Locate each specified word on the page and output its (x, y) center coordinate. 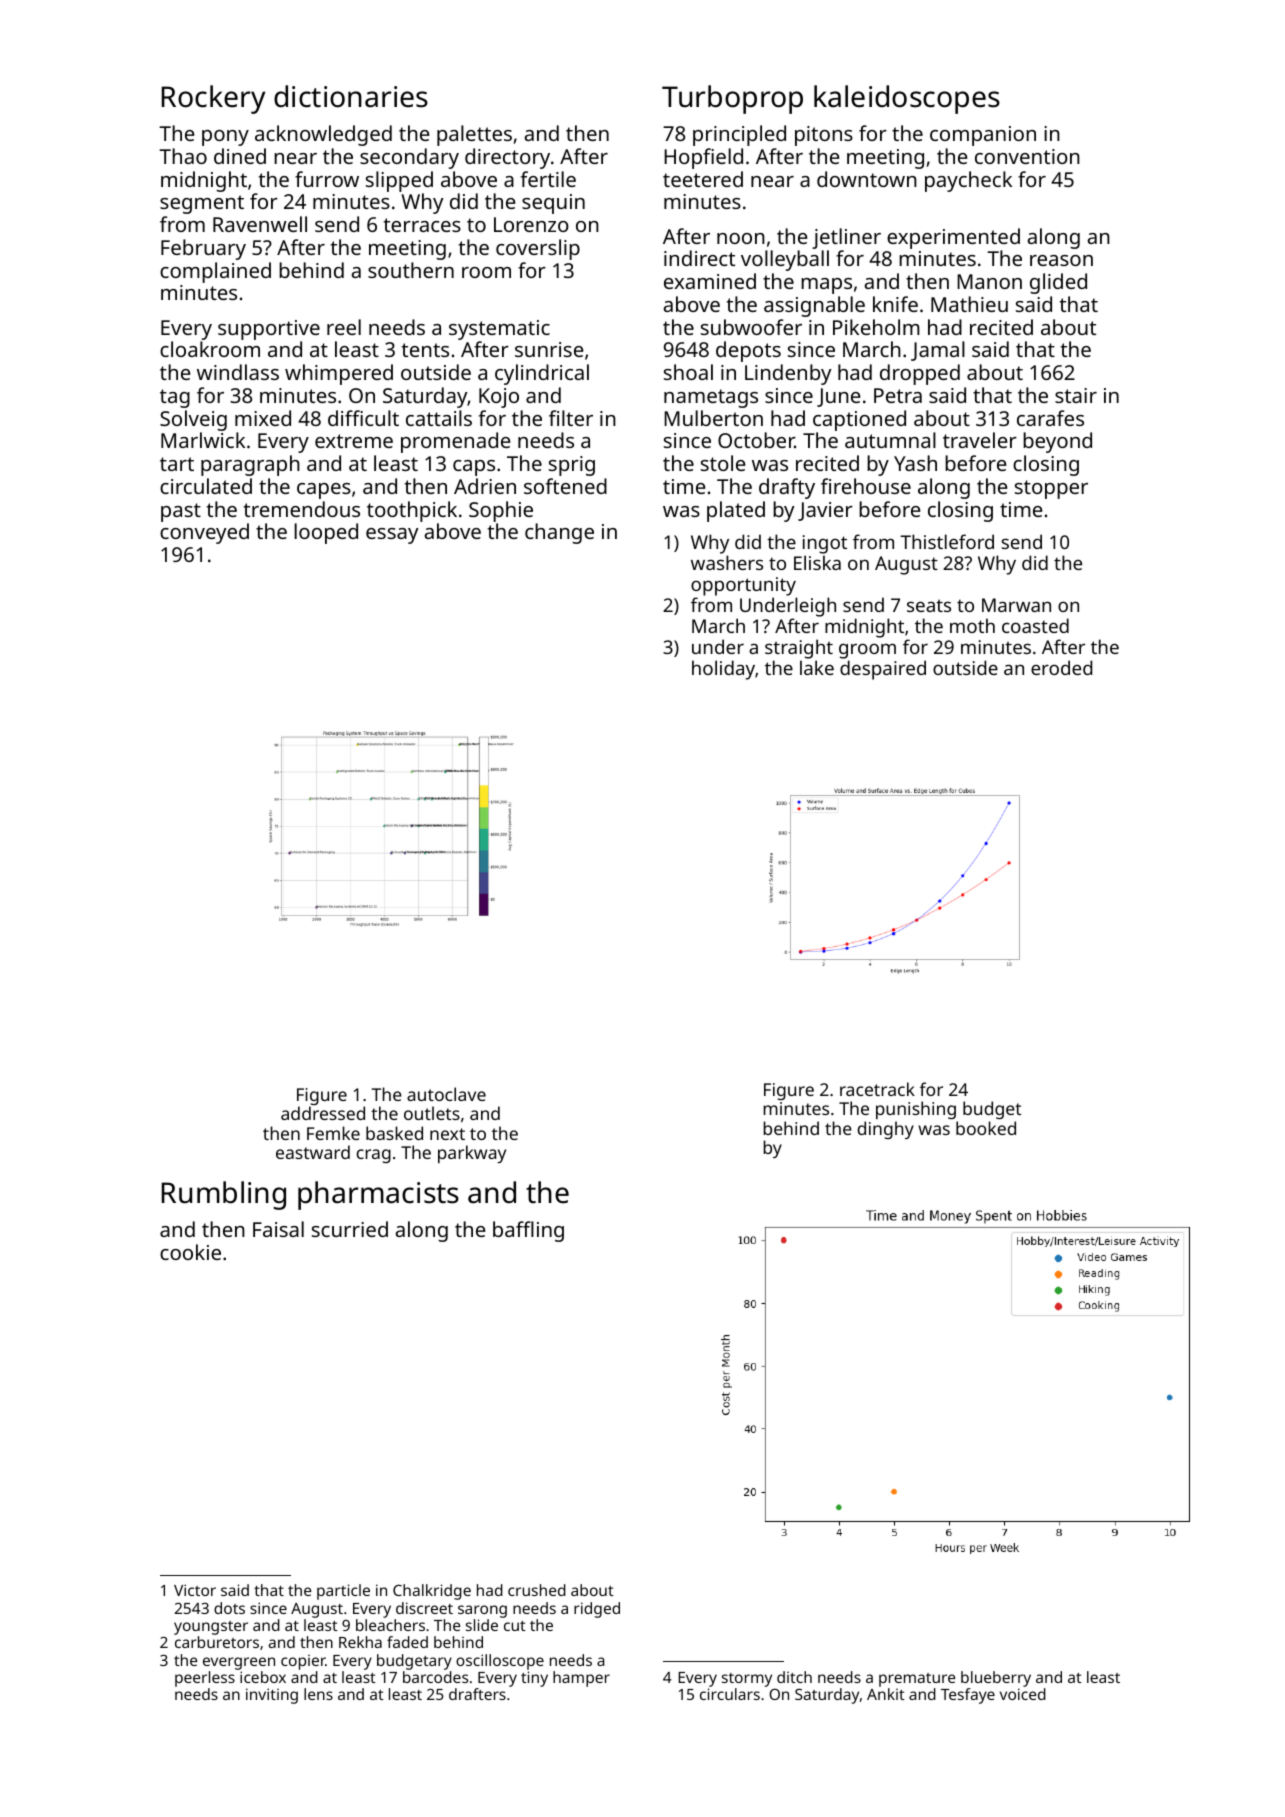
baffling (528, 1231)
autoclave (446, 1094)
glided (1058, 283)
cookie (190, 1252)
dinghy (885, 1130)
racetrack (877, 1089)
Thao (183, 156)
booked (986, 1128)
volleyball (785, 260)
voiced (1023, 1694)
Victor (195, 1590)
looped (326, 533)
